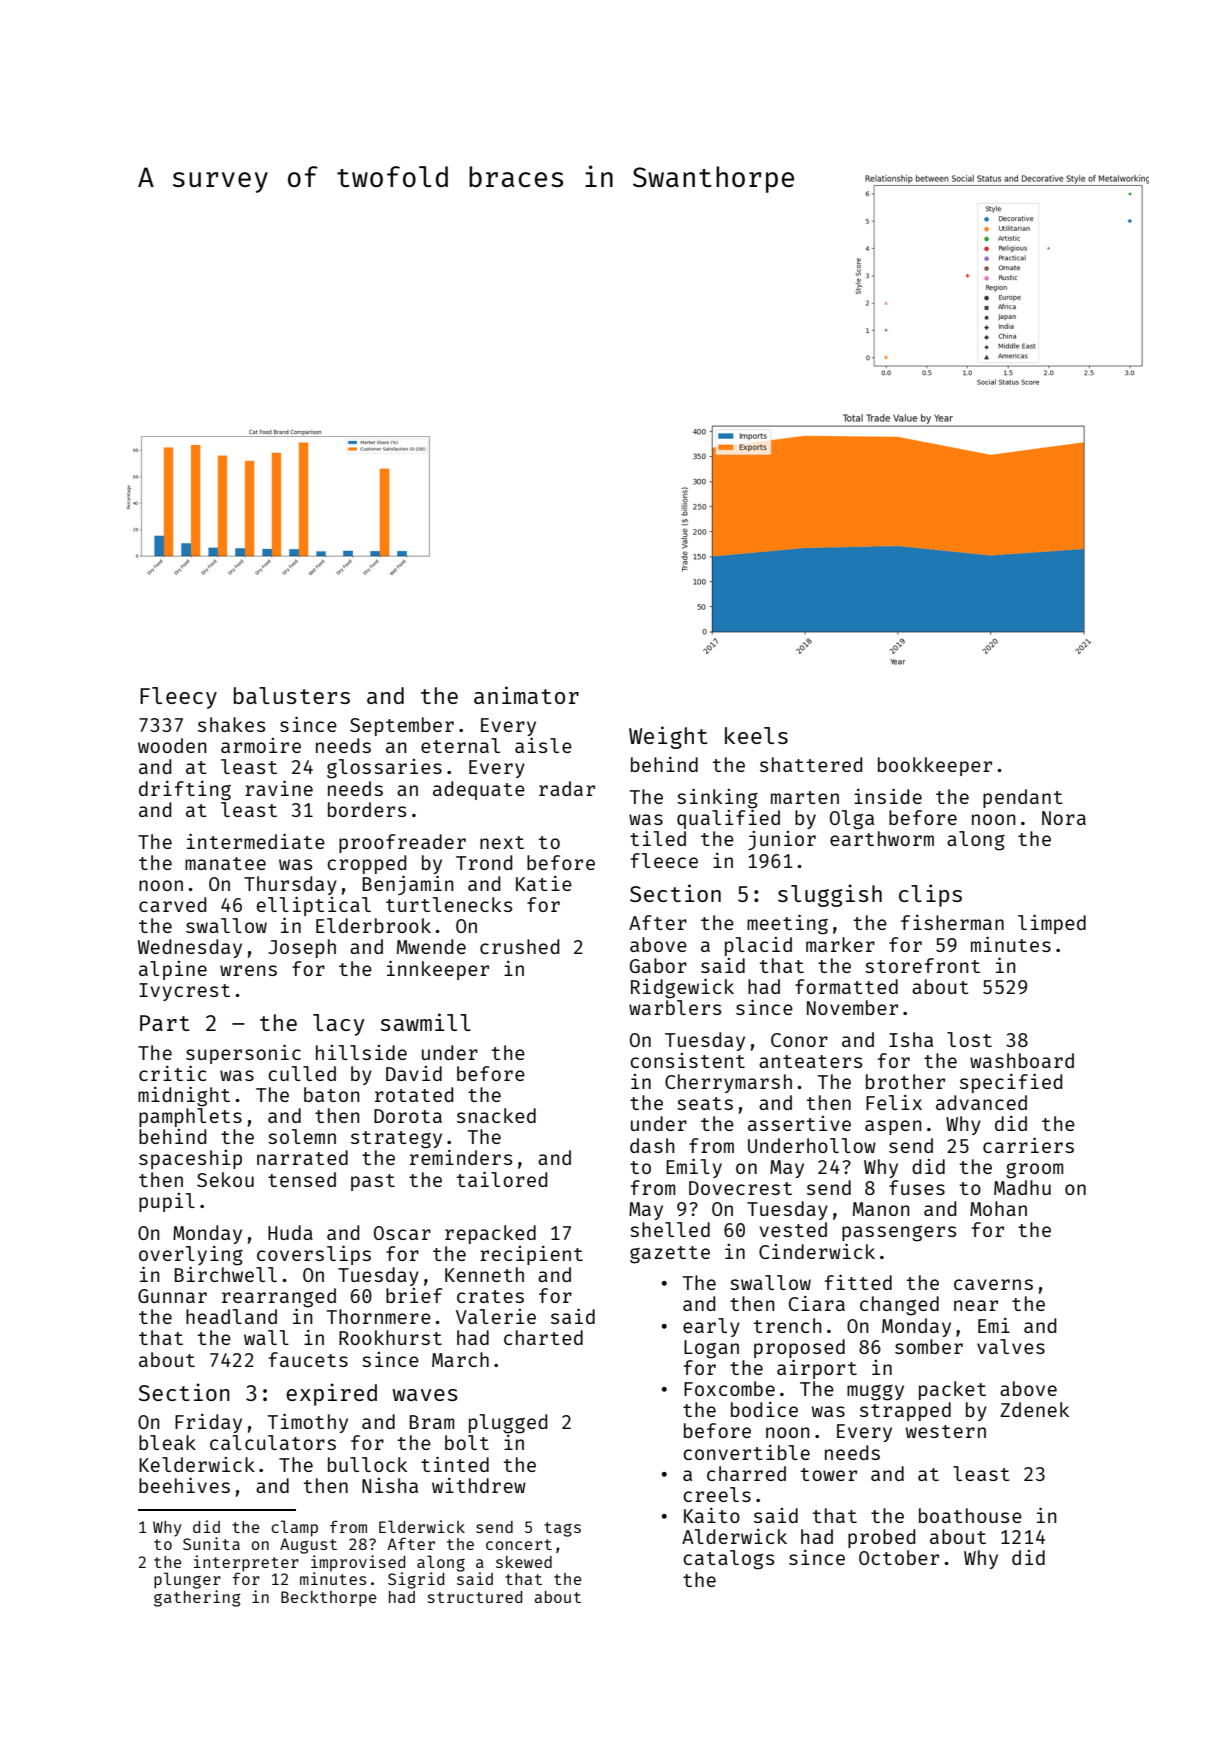  I want to click on fleece, so click(664, 860).
